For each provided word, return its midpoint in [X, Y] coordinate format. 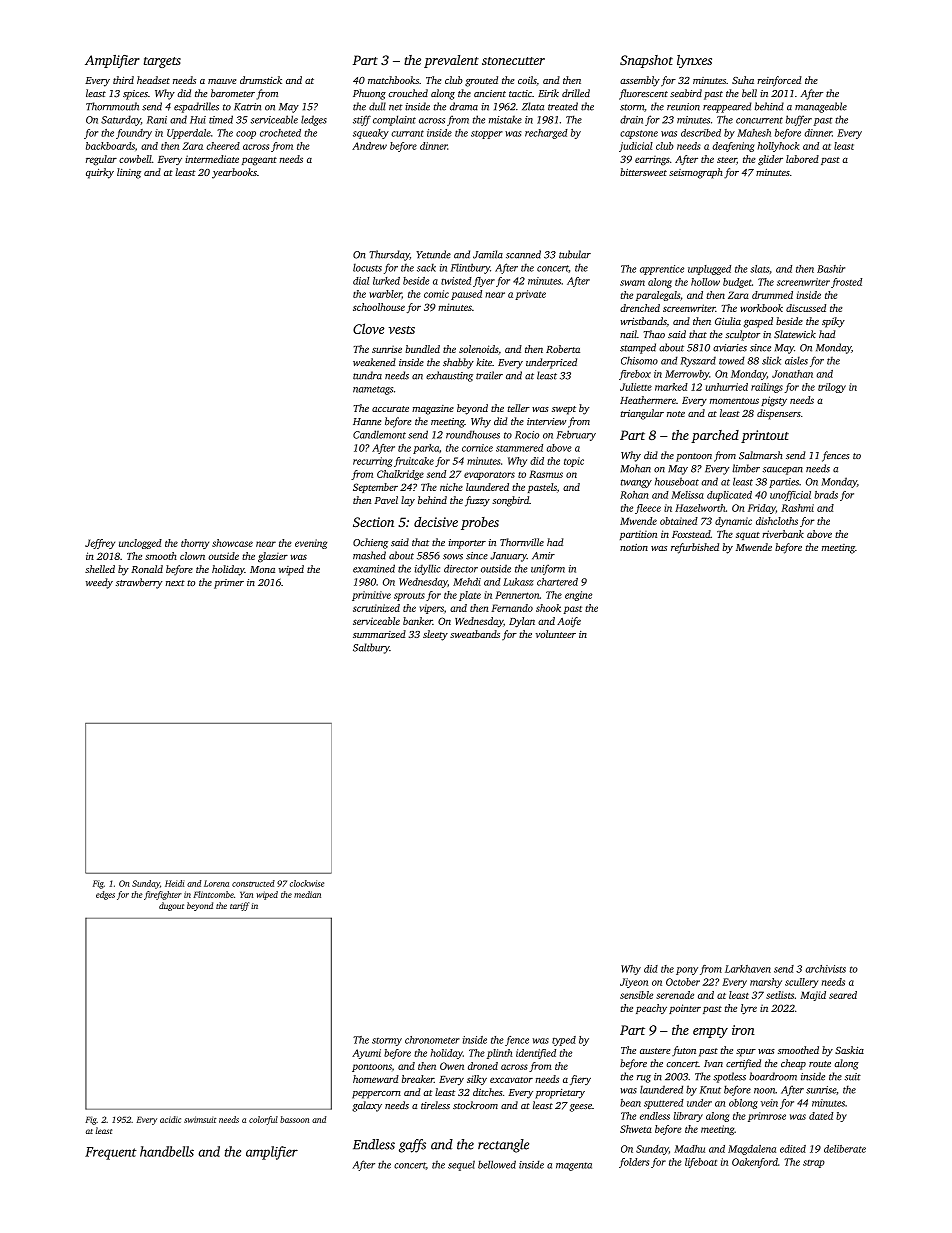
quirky [100, 173]
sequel [461, 1165]
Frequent [111, 1153]
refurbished [695, 548]
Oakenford [755, 1163]
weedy [99, 583]
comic [436, 294]
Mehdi [467, 582]
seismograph [696, 173]
